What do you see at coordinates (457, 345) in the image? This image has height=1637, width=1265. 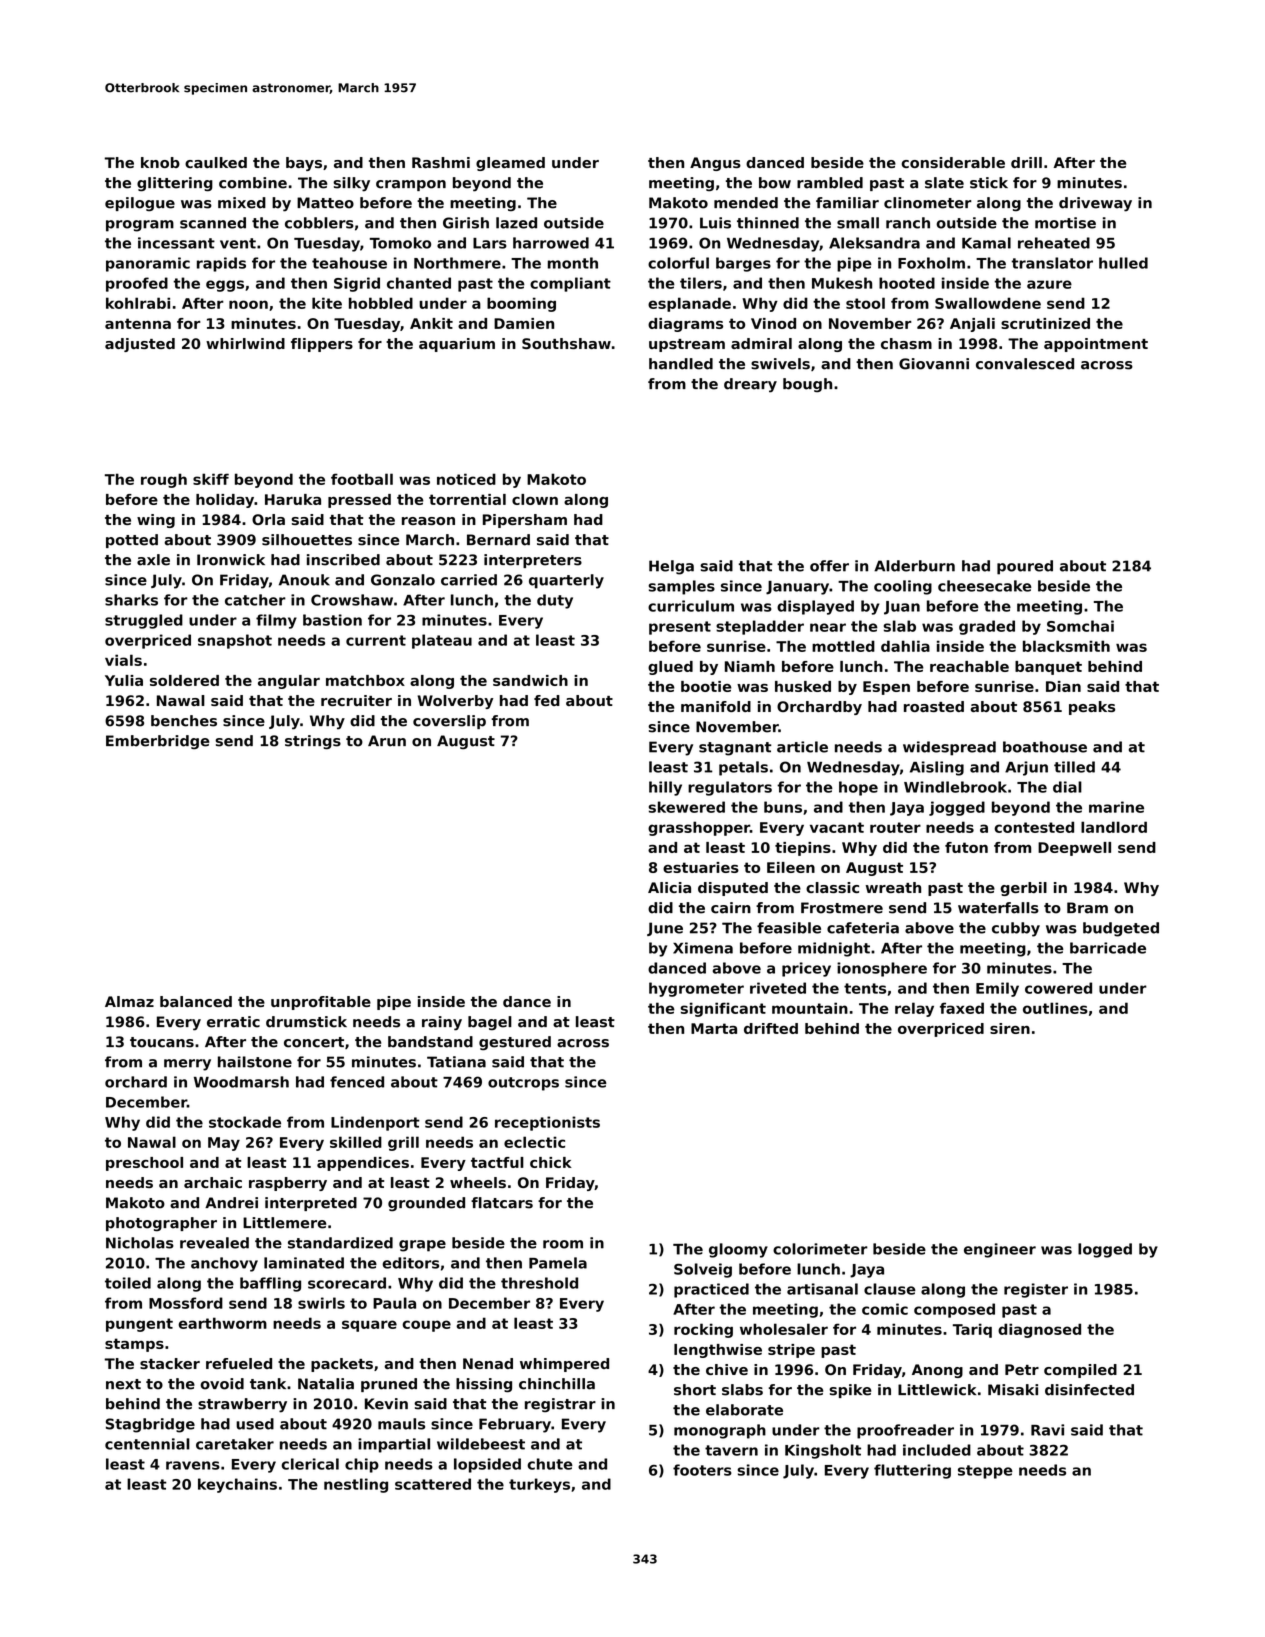 I see `aquarium` at bounding box center [457, 345].
